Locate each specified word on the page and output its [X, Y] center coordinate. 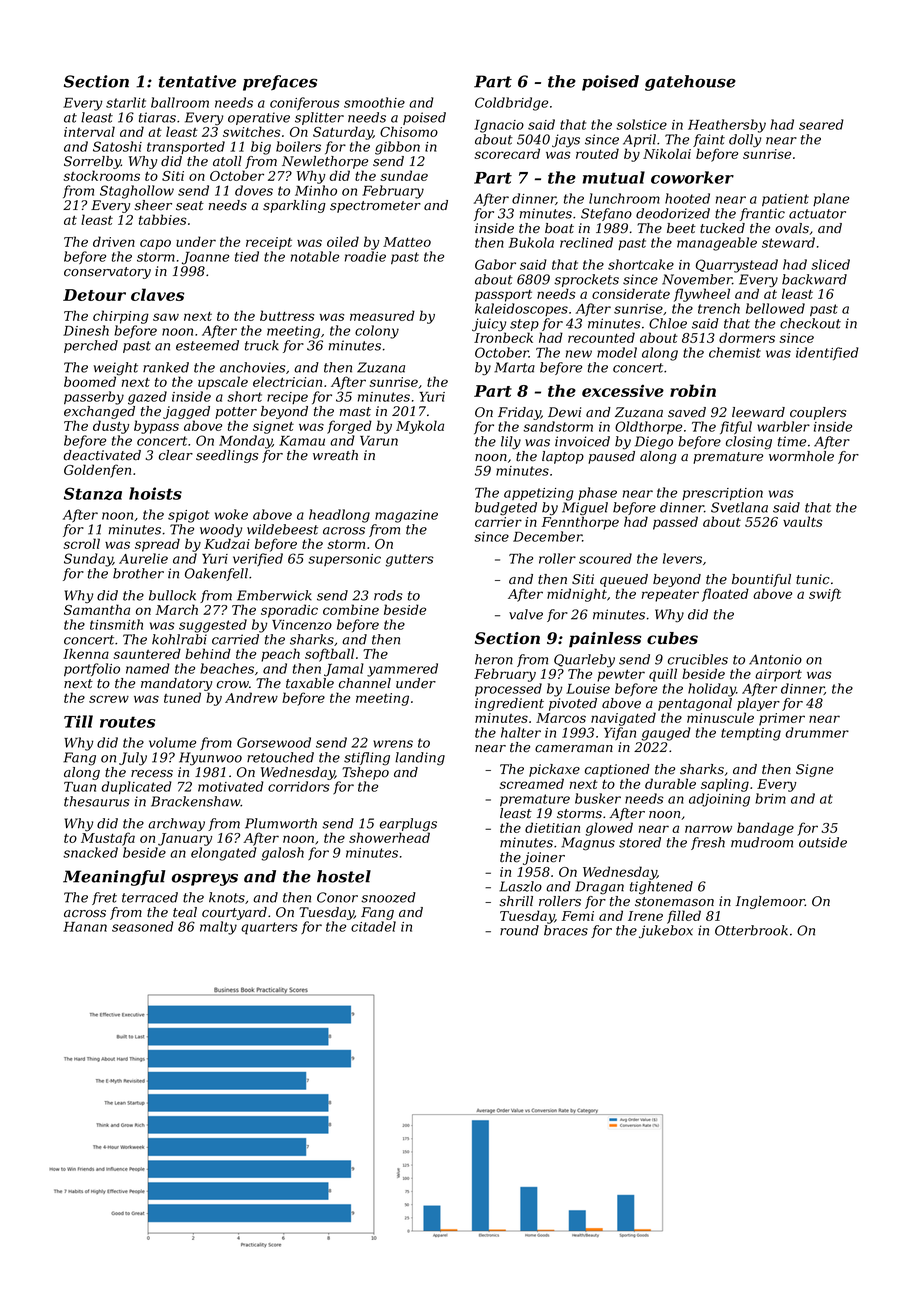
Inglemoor [770, 902]
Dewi [564, 412]
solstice [641, 124]
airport [778, 675]
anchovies [253, 367]
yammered [402, 670]
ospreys [205, 879]
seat [190, 206]
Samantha [97, 609]
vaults [802, 521]
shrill [516, 901]
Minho [316, 190]
